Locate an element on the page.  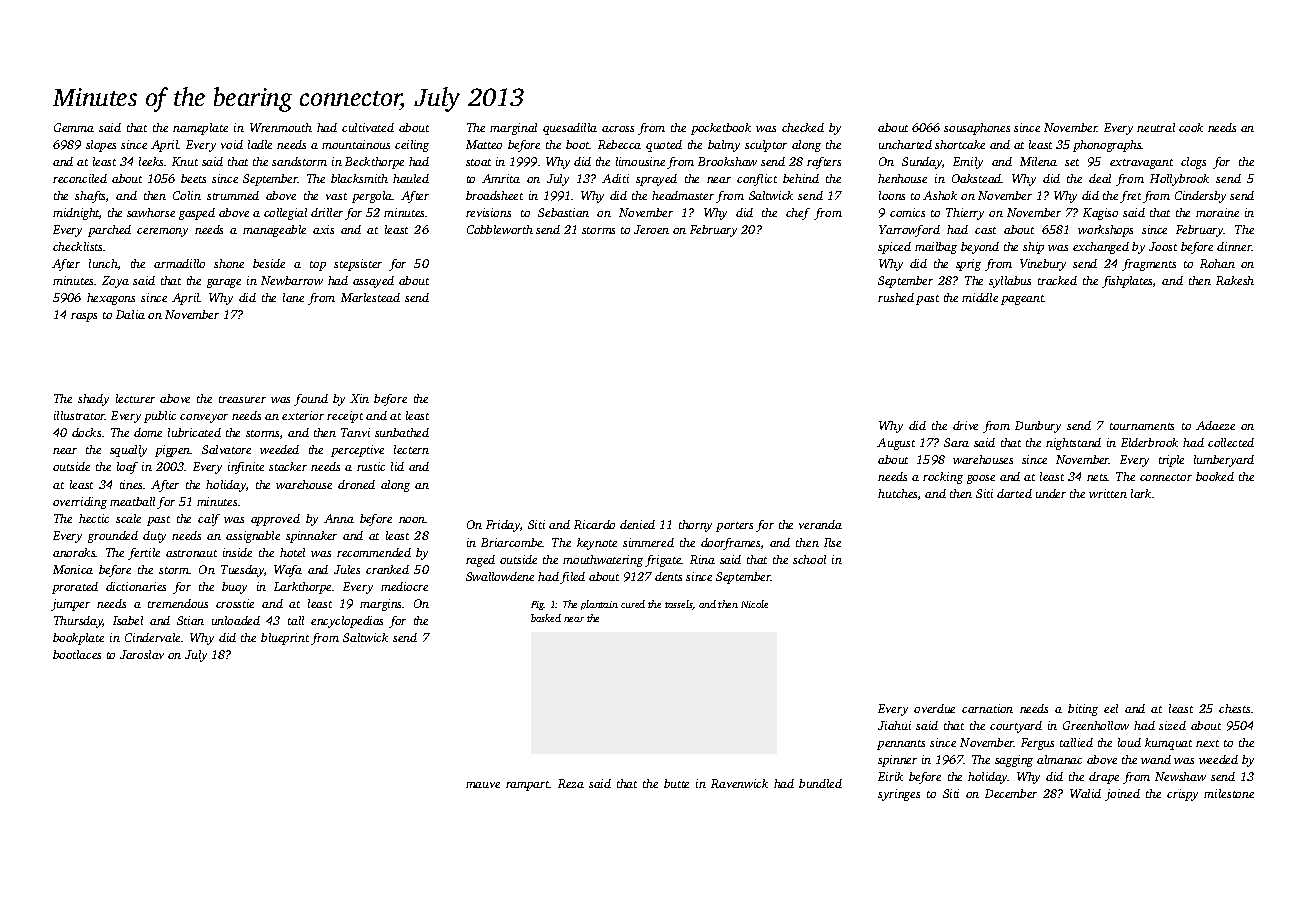
mauve is located at coordinates (483, 785).
